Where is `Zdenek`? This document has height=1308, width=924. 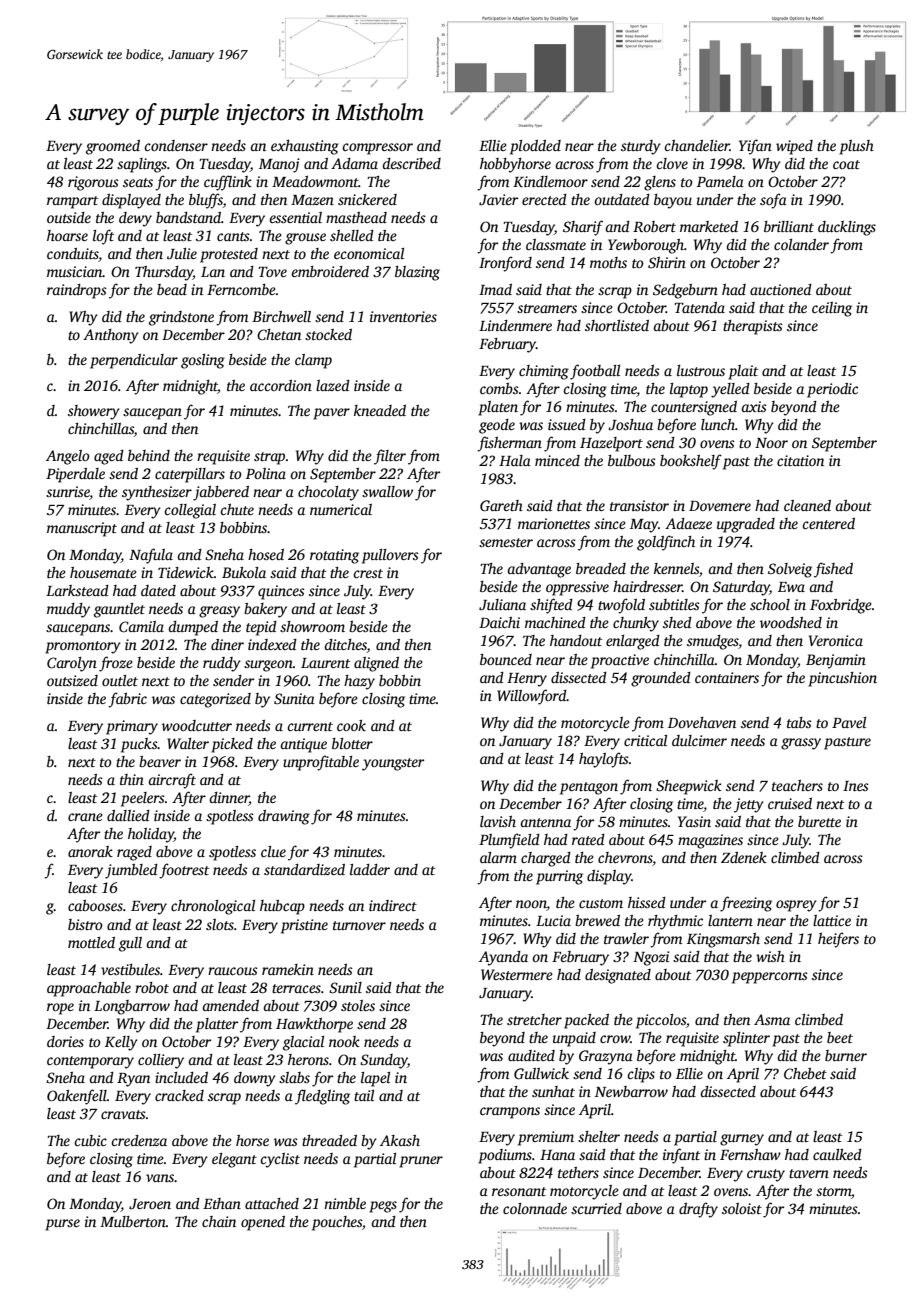
Zdenek is located at coordinates (744, 857).
